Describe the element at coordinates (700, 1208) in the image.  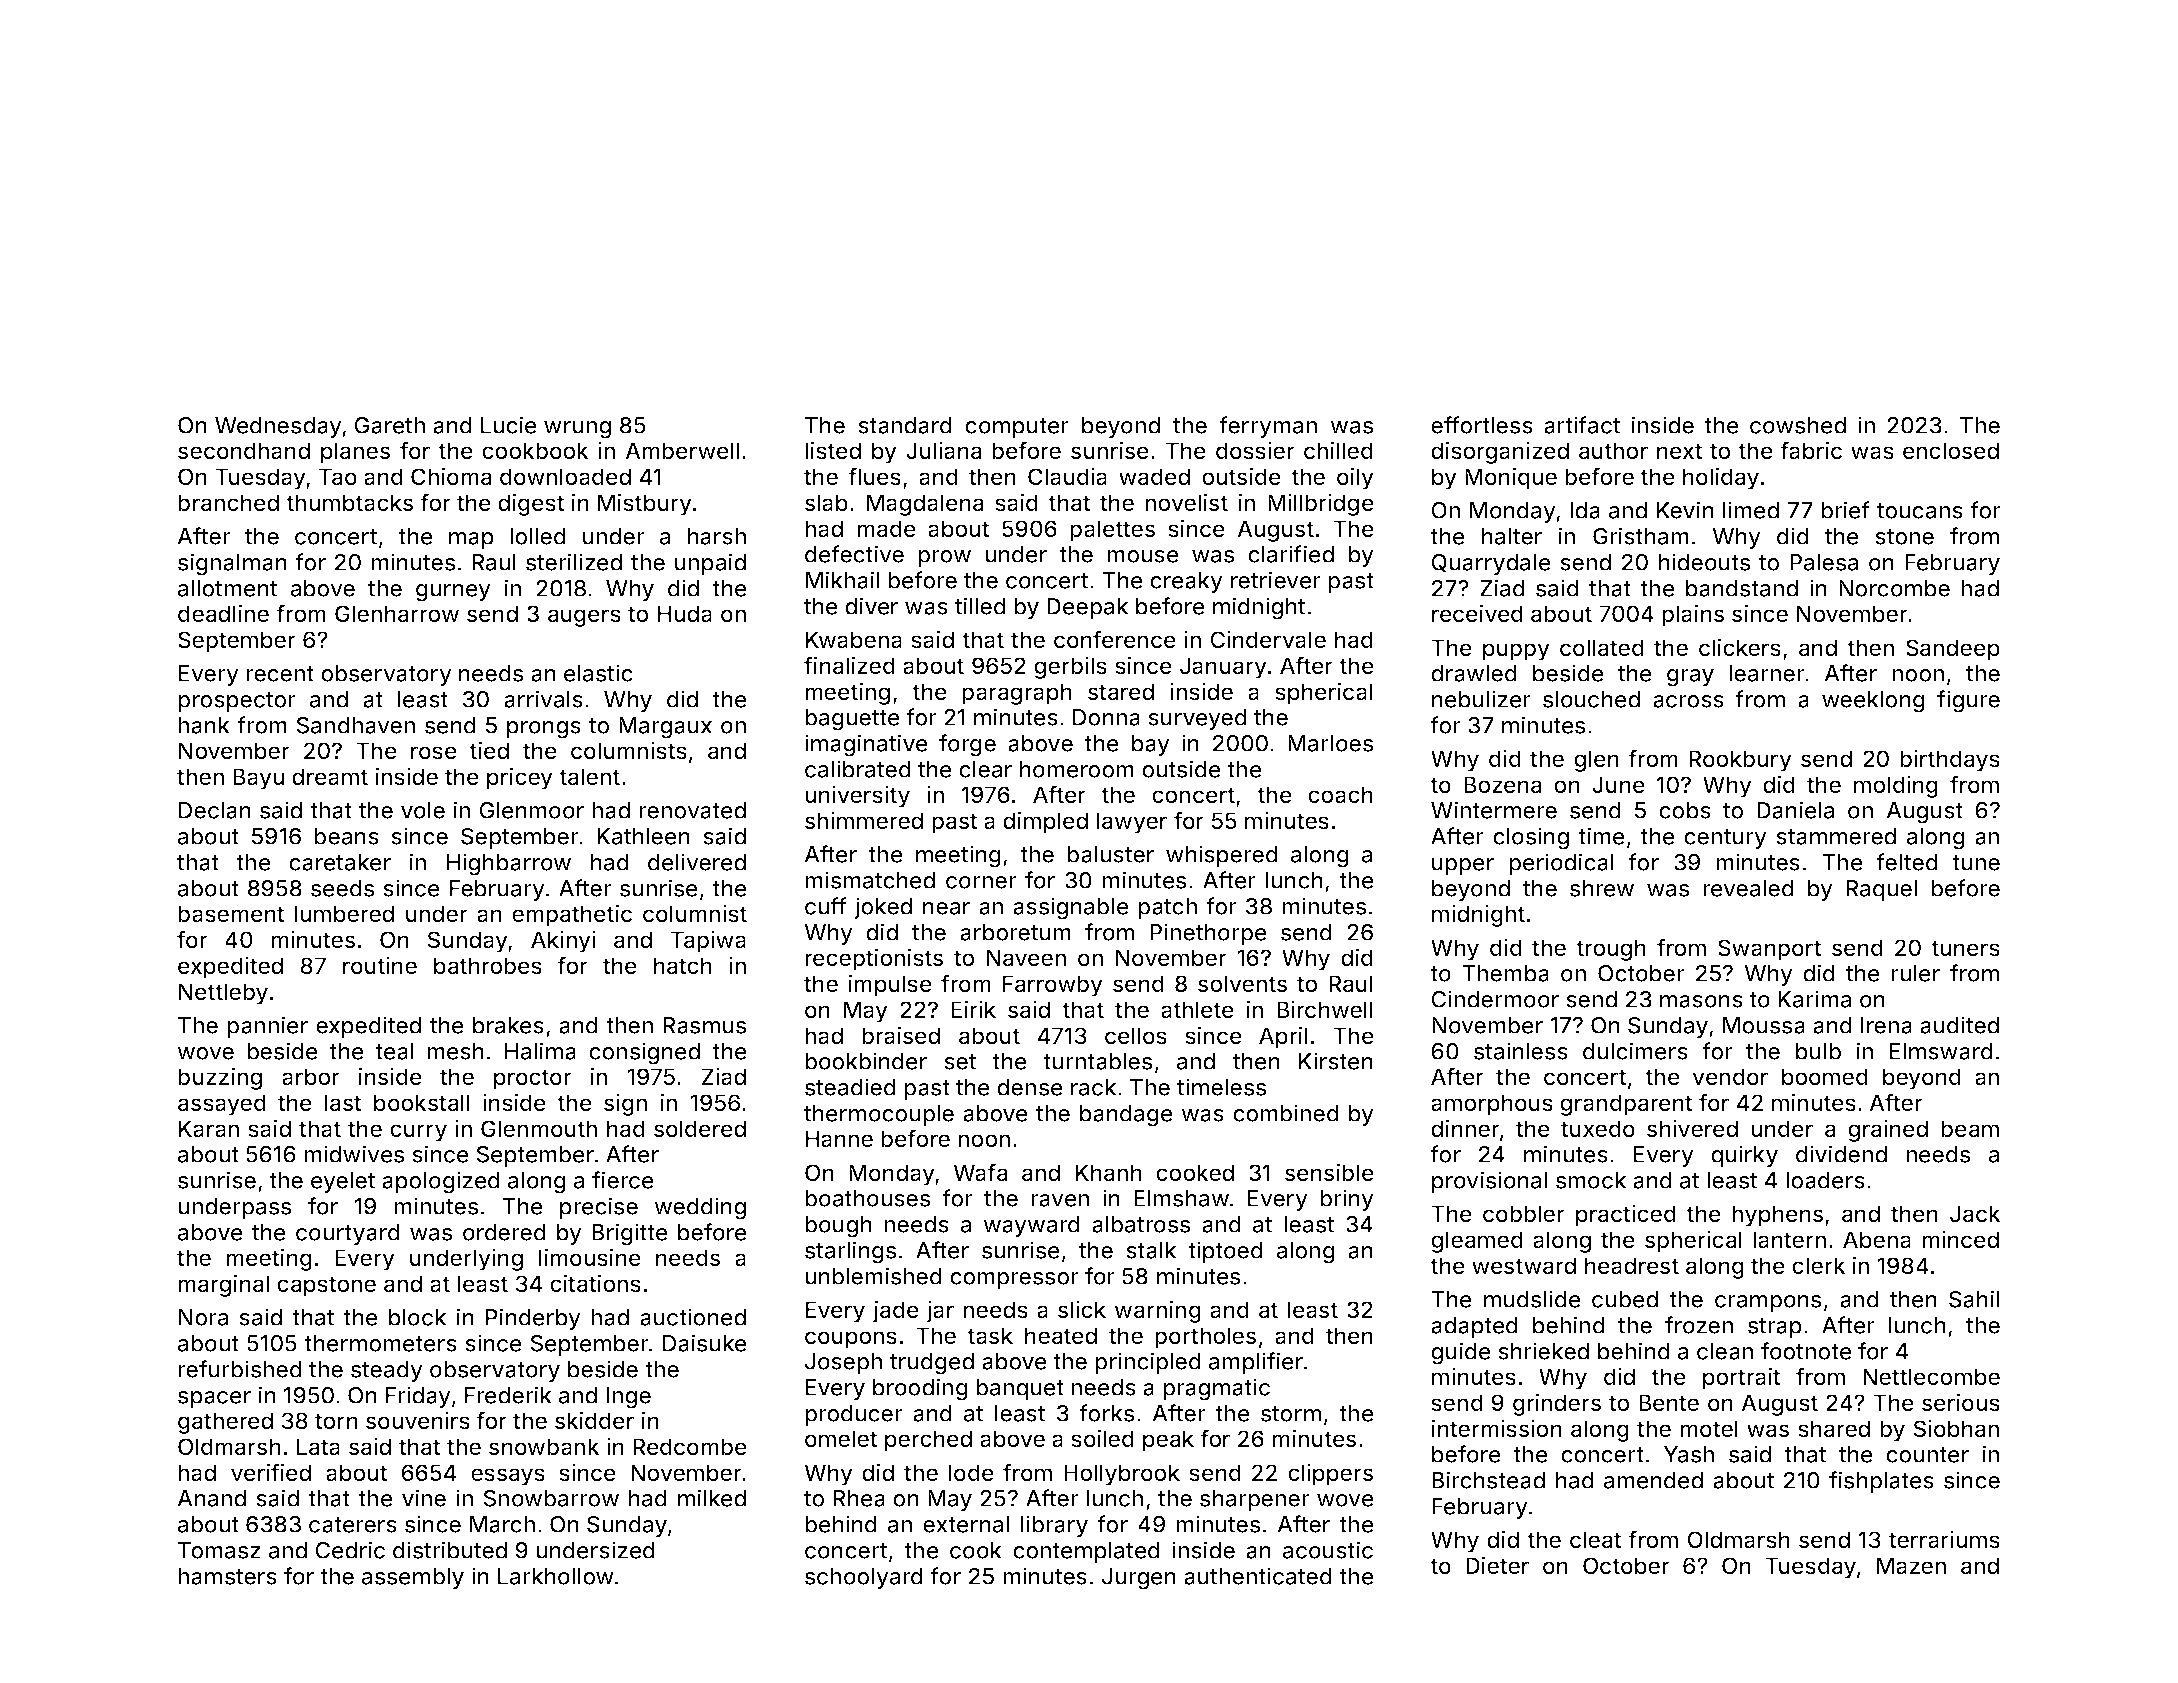
I see `wedding` at that location.
